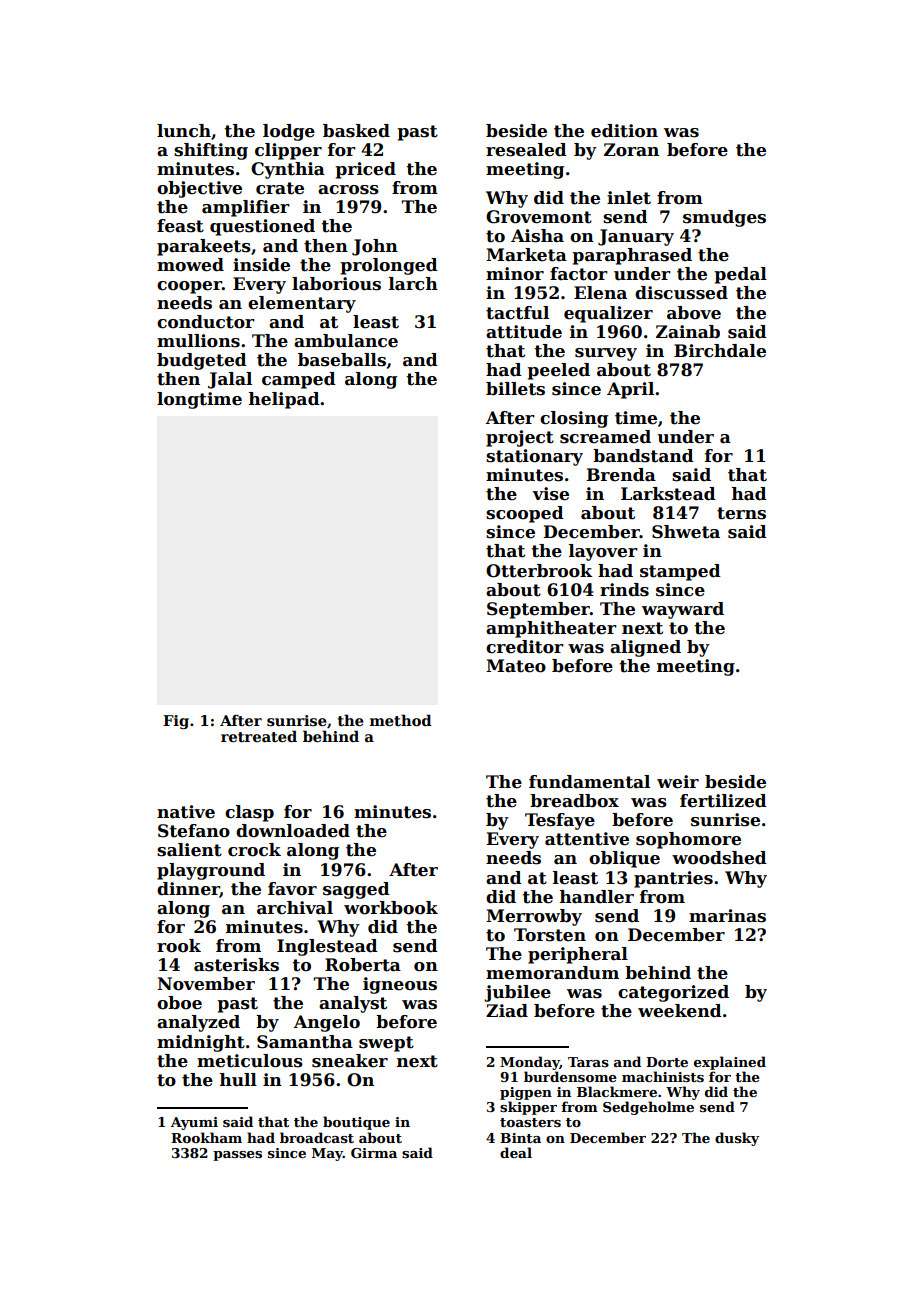 The height and width of the screenshot is (1311, 924). Describe the element at coordinates (401, 720) in the screenshot. I see `method` at that location.
